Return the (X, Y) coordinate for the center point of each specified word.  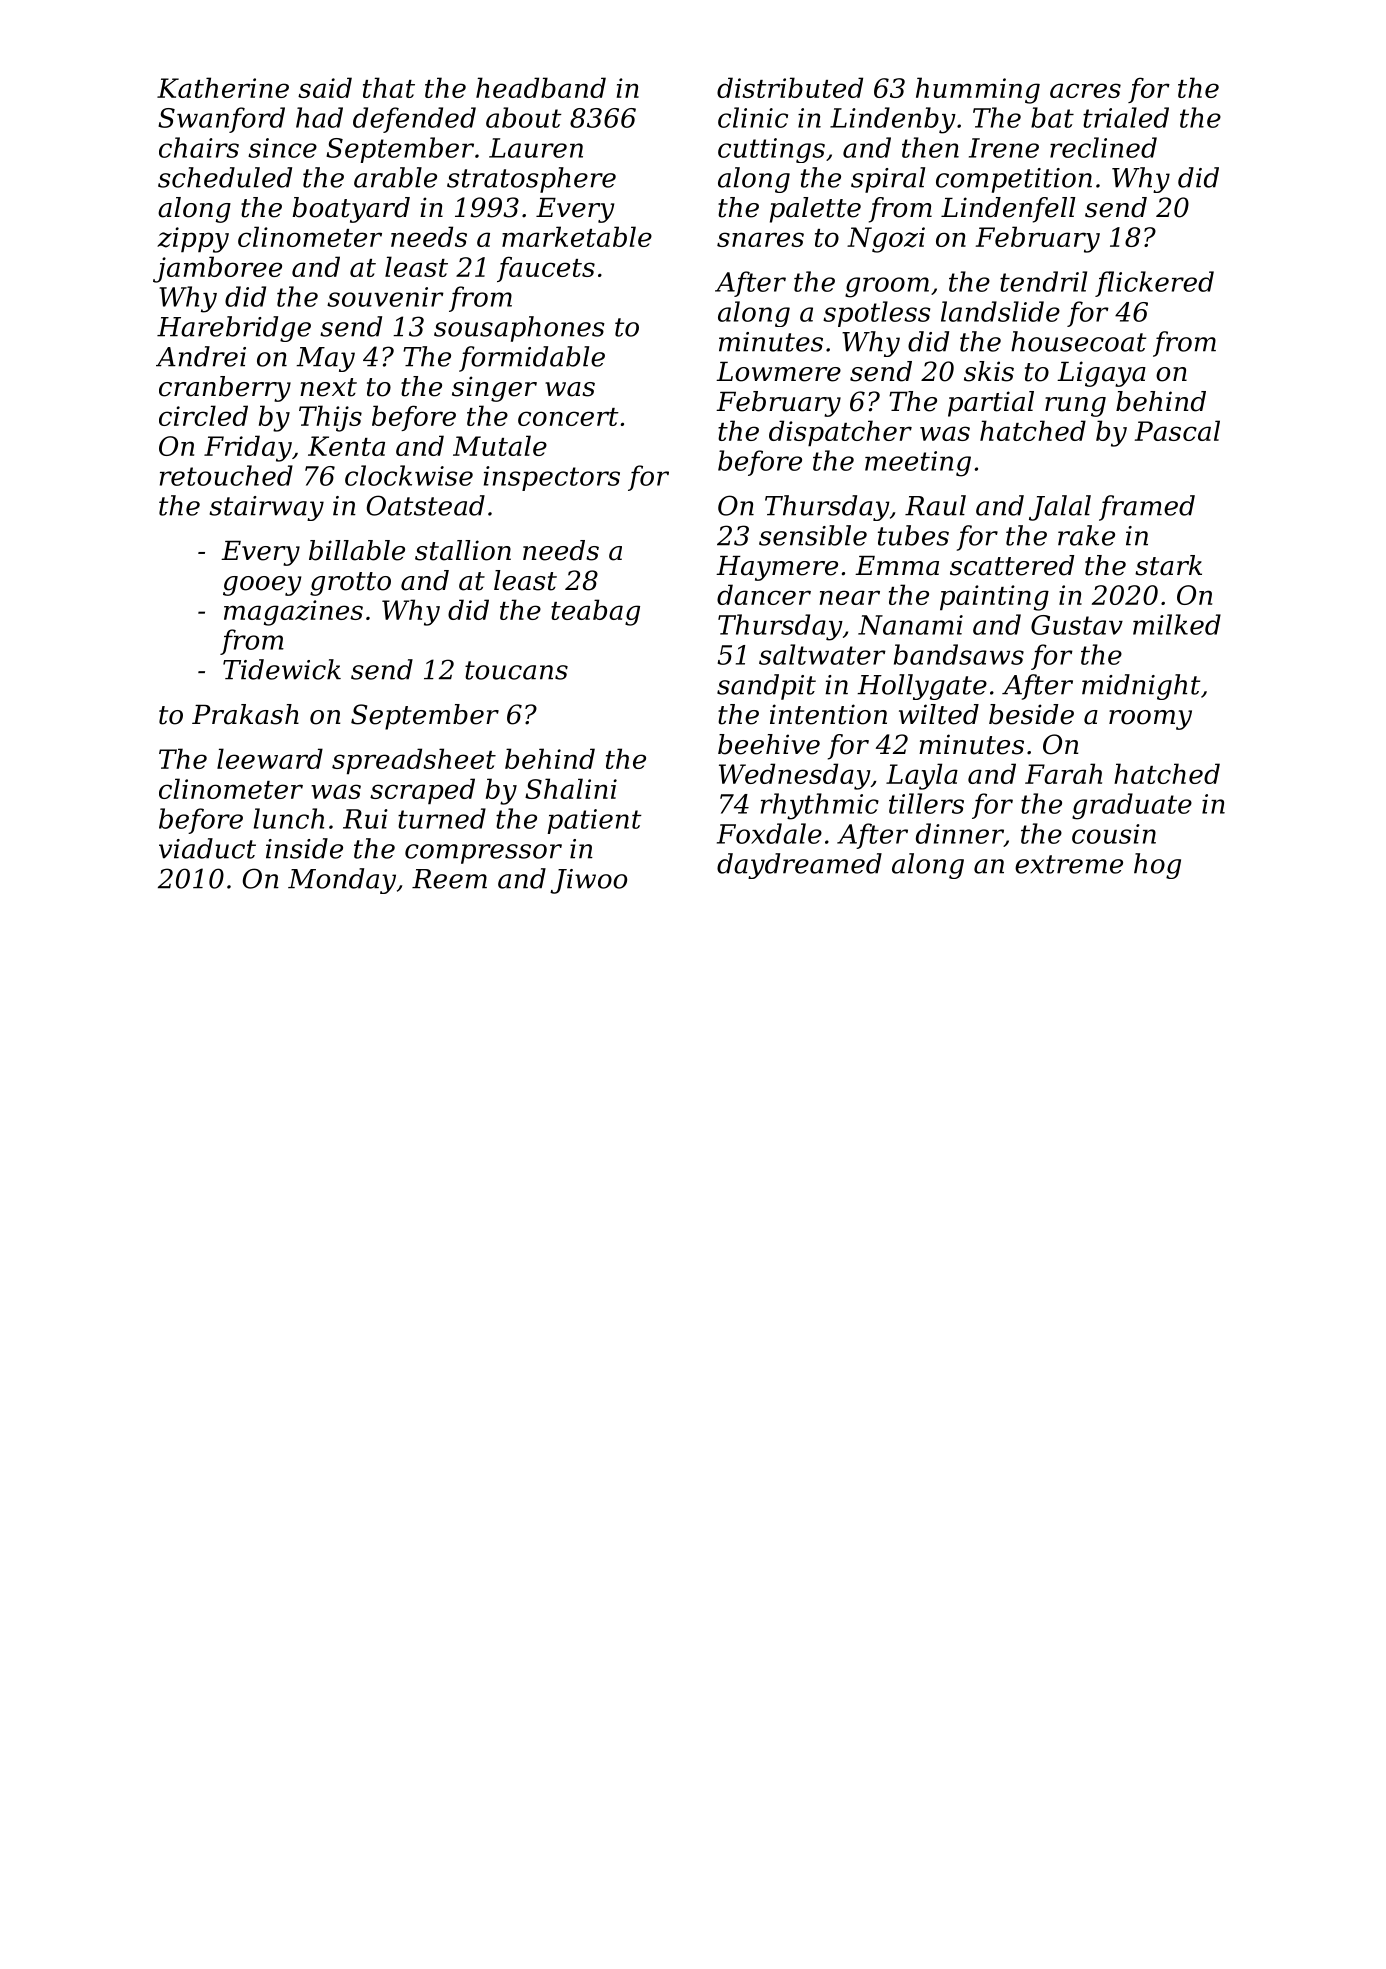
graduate (1132, 806)
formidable (532, 359)
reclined (1103, 147)
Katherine (223, 87)
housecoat (1078, 341)
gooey (262, 586)
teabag (595, 612)
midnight (1141, 687)
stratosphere (531, 180)
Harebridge (234, 329)
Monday (342, 881)
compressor (483, 854)
